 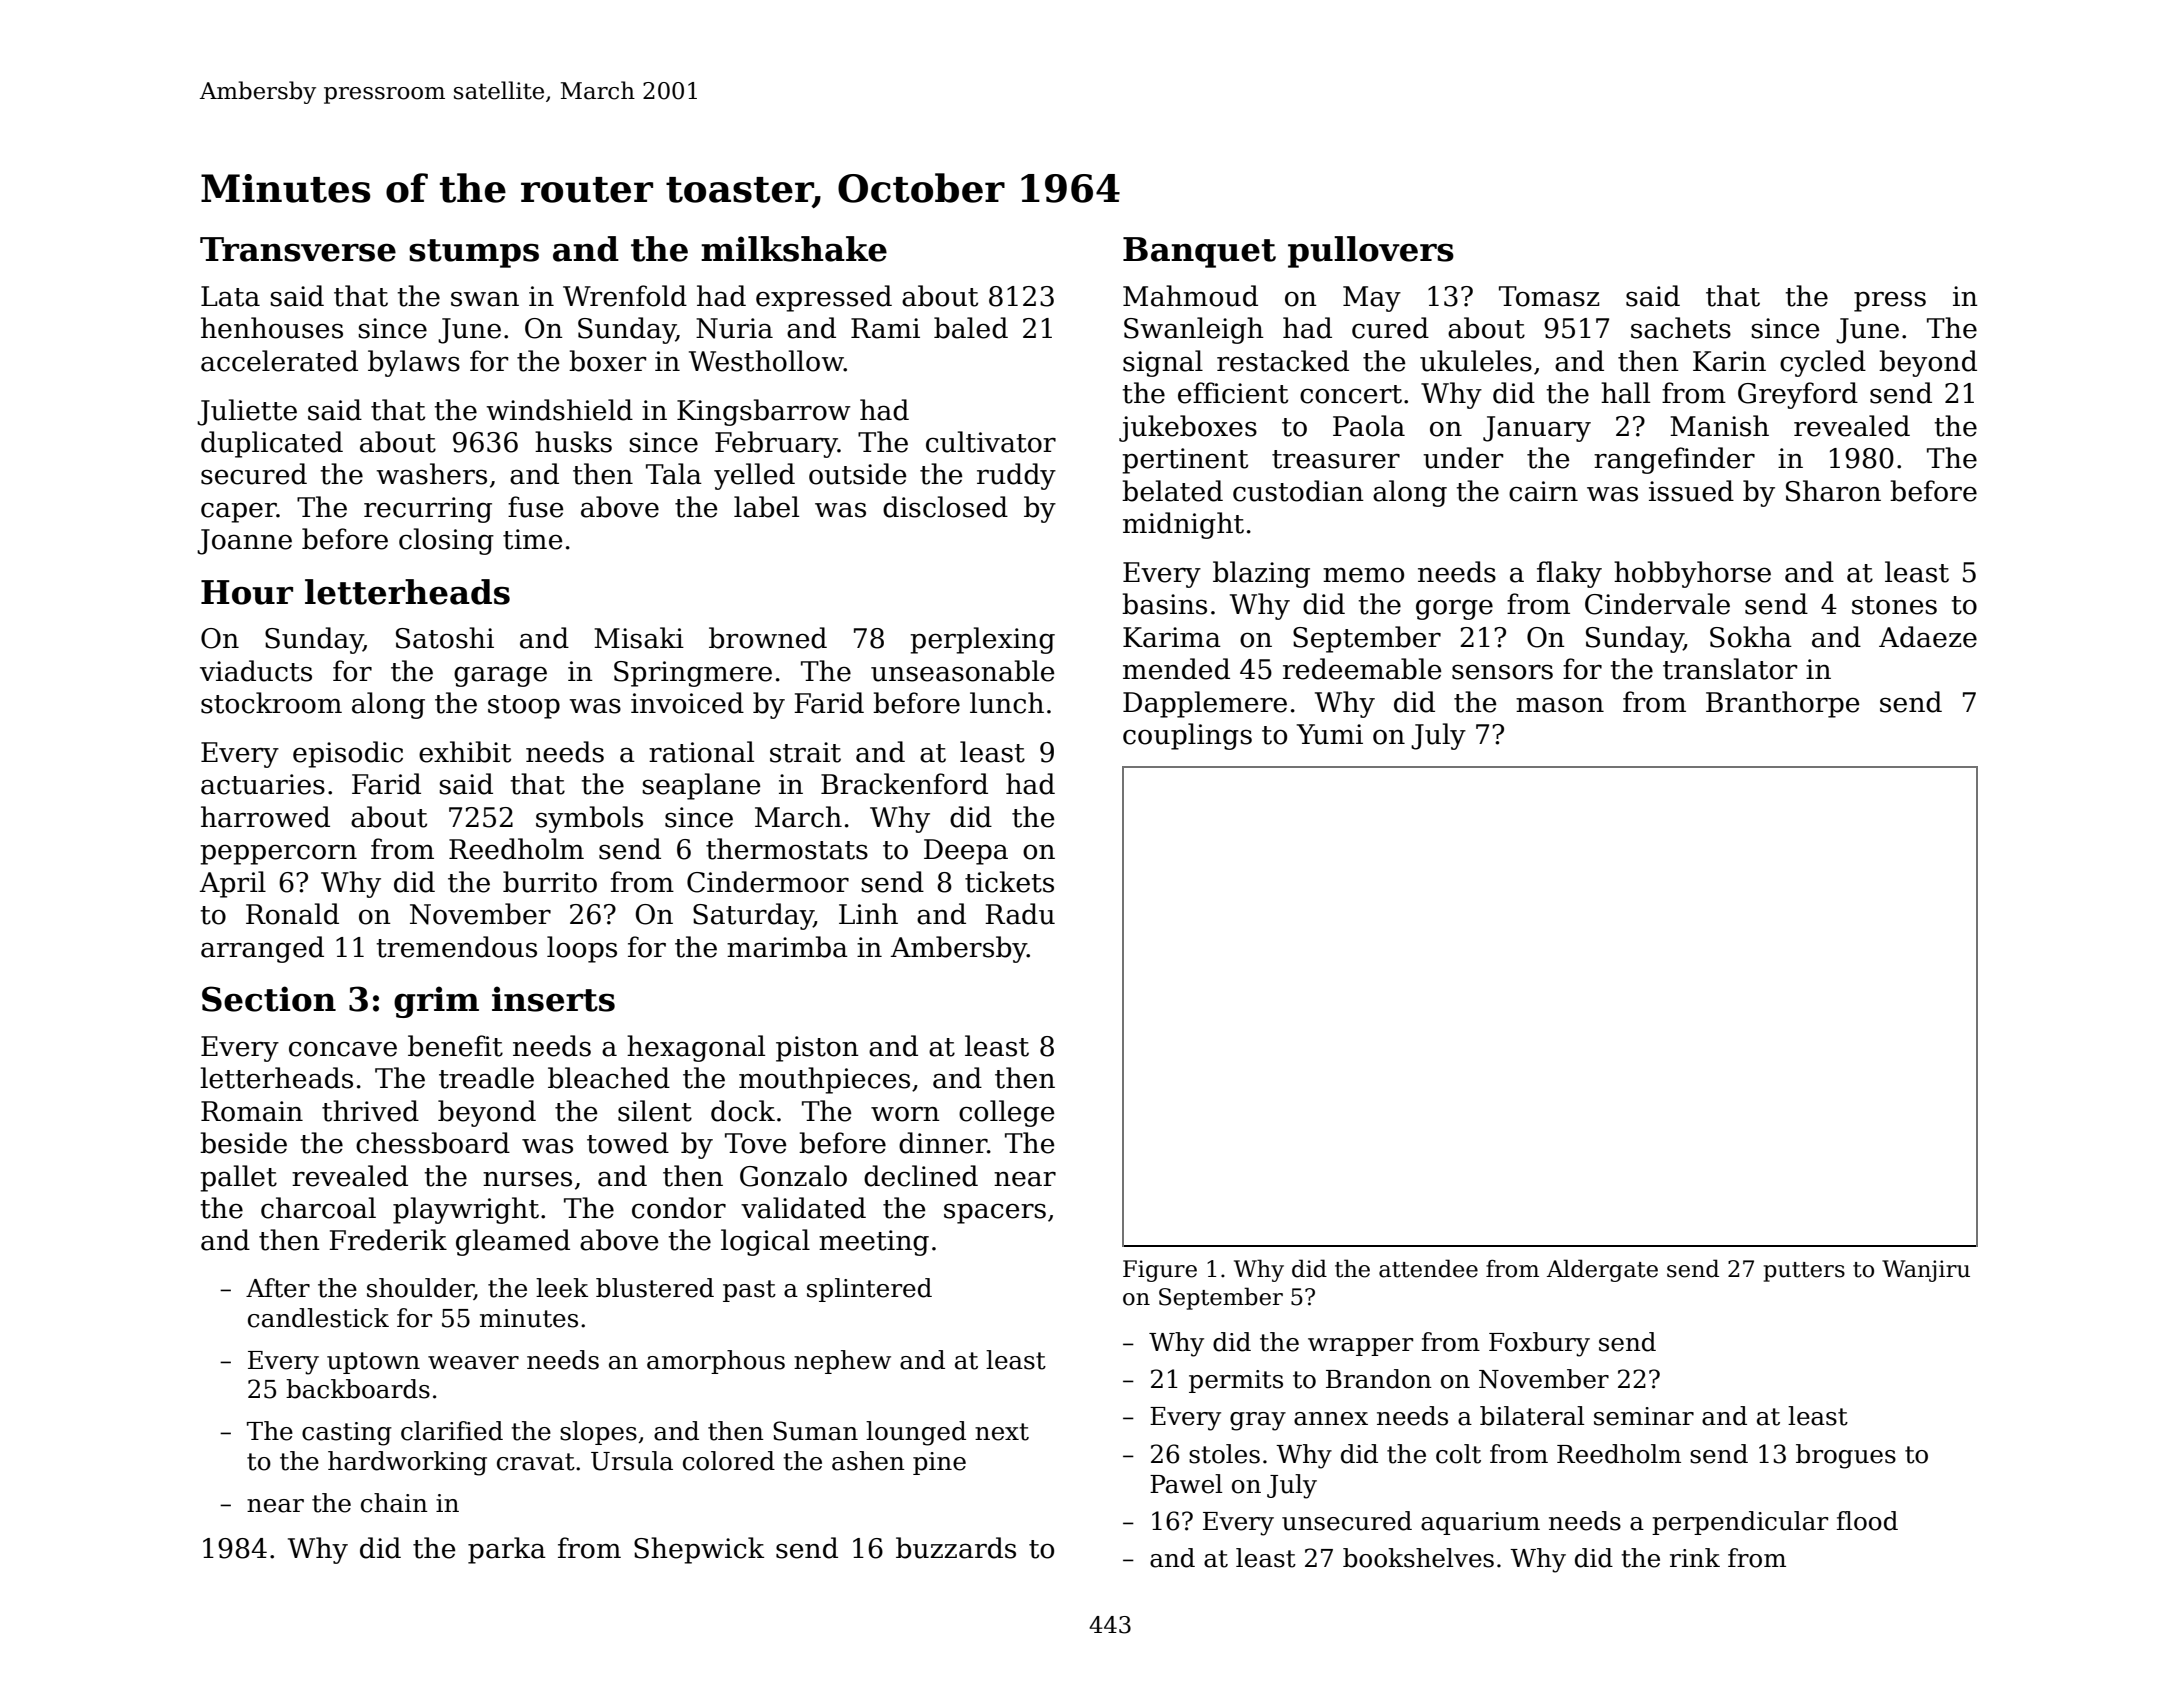 What do you see at coordinates (1261, 574) in the screenshot?
I see `blazing` at bounding box center [1261, 574].
